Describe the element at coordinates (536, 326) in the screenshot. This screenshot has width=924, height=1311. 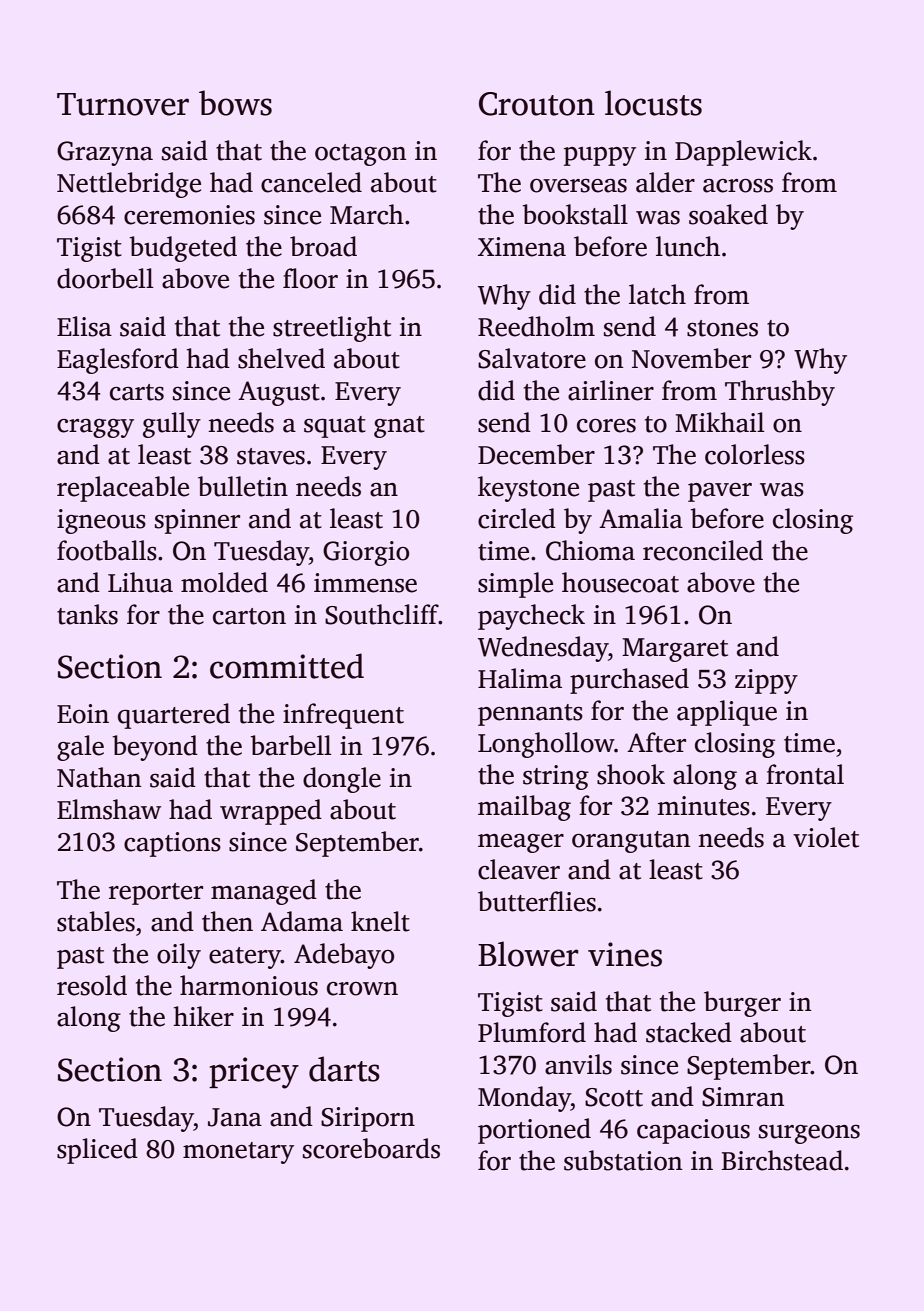
I see `Reedholm` at that location.
